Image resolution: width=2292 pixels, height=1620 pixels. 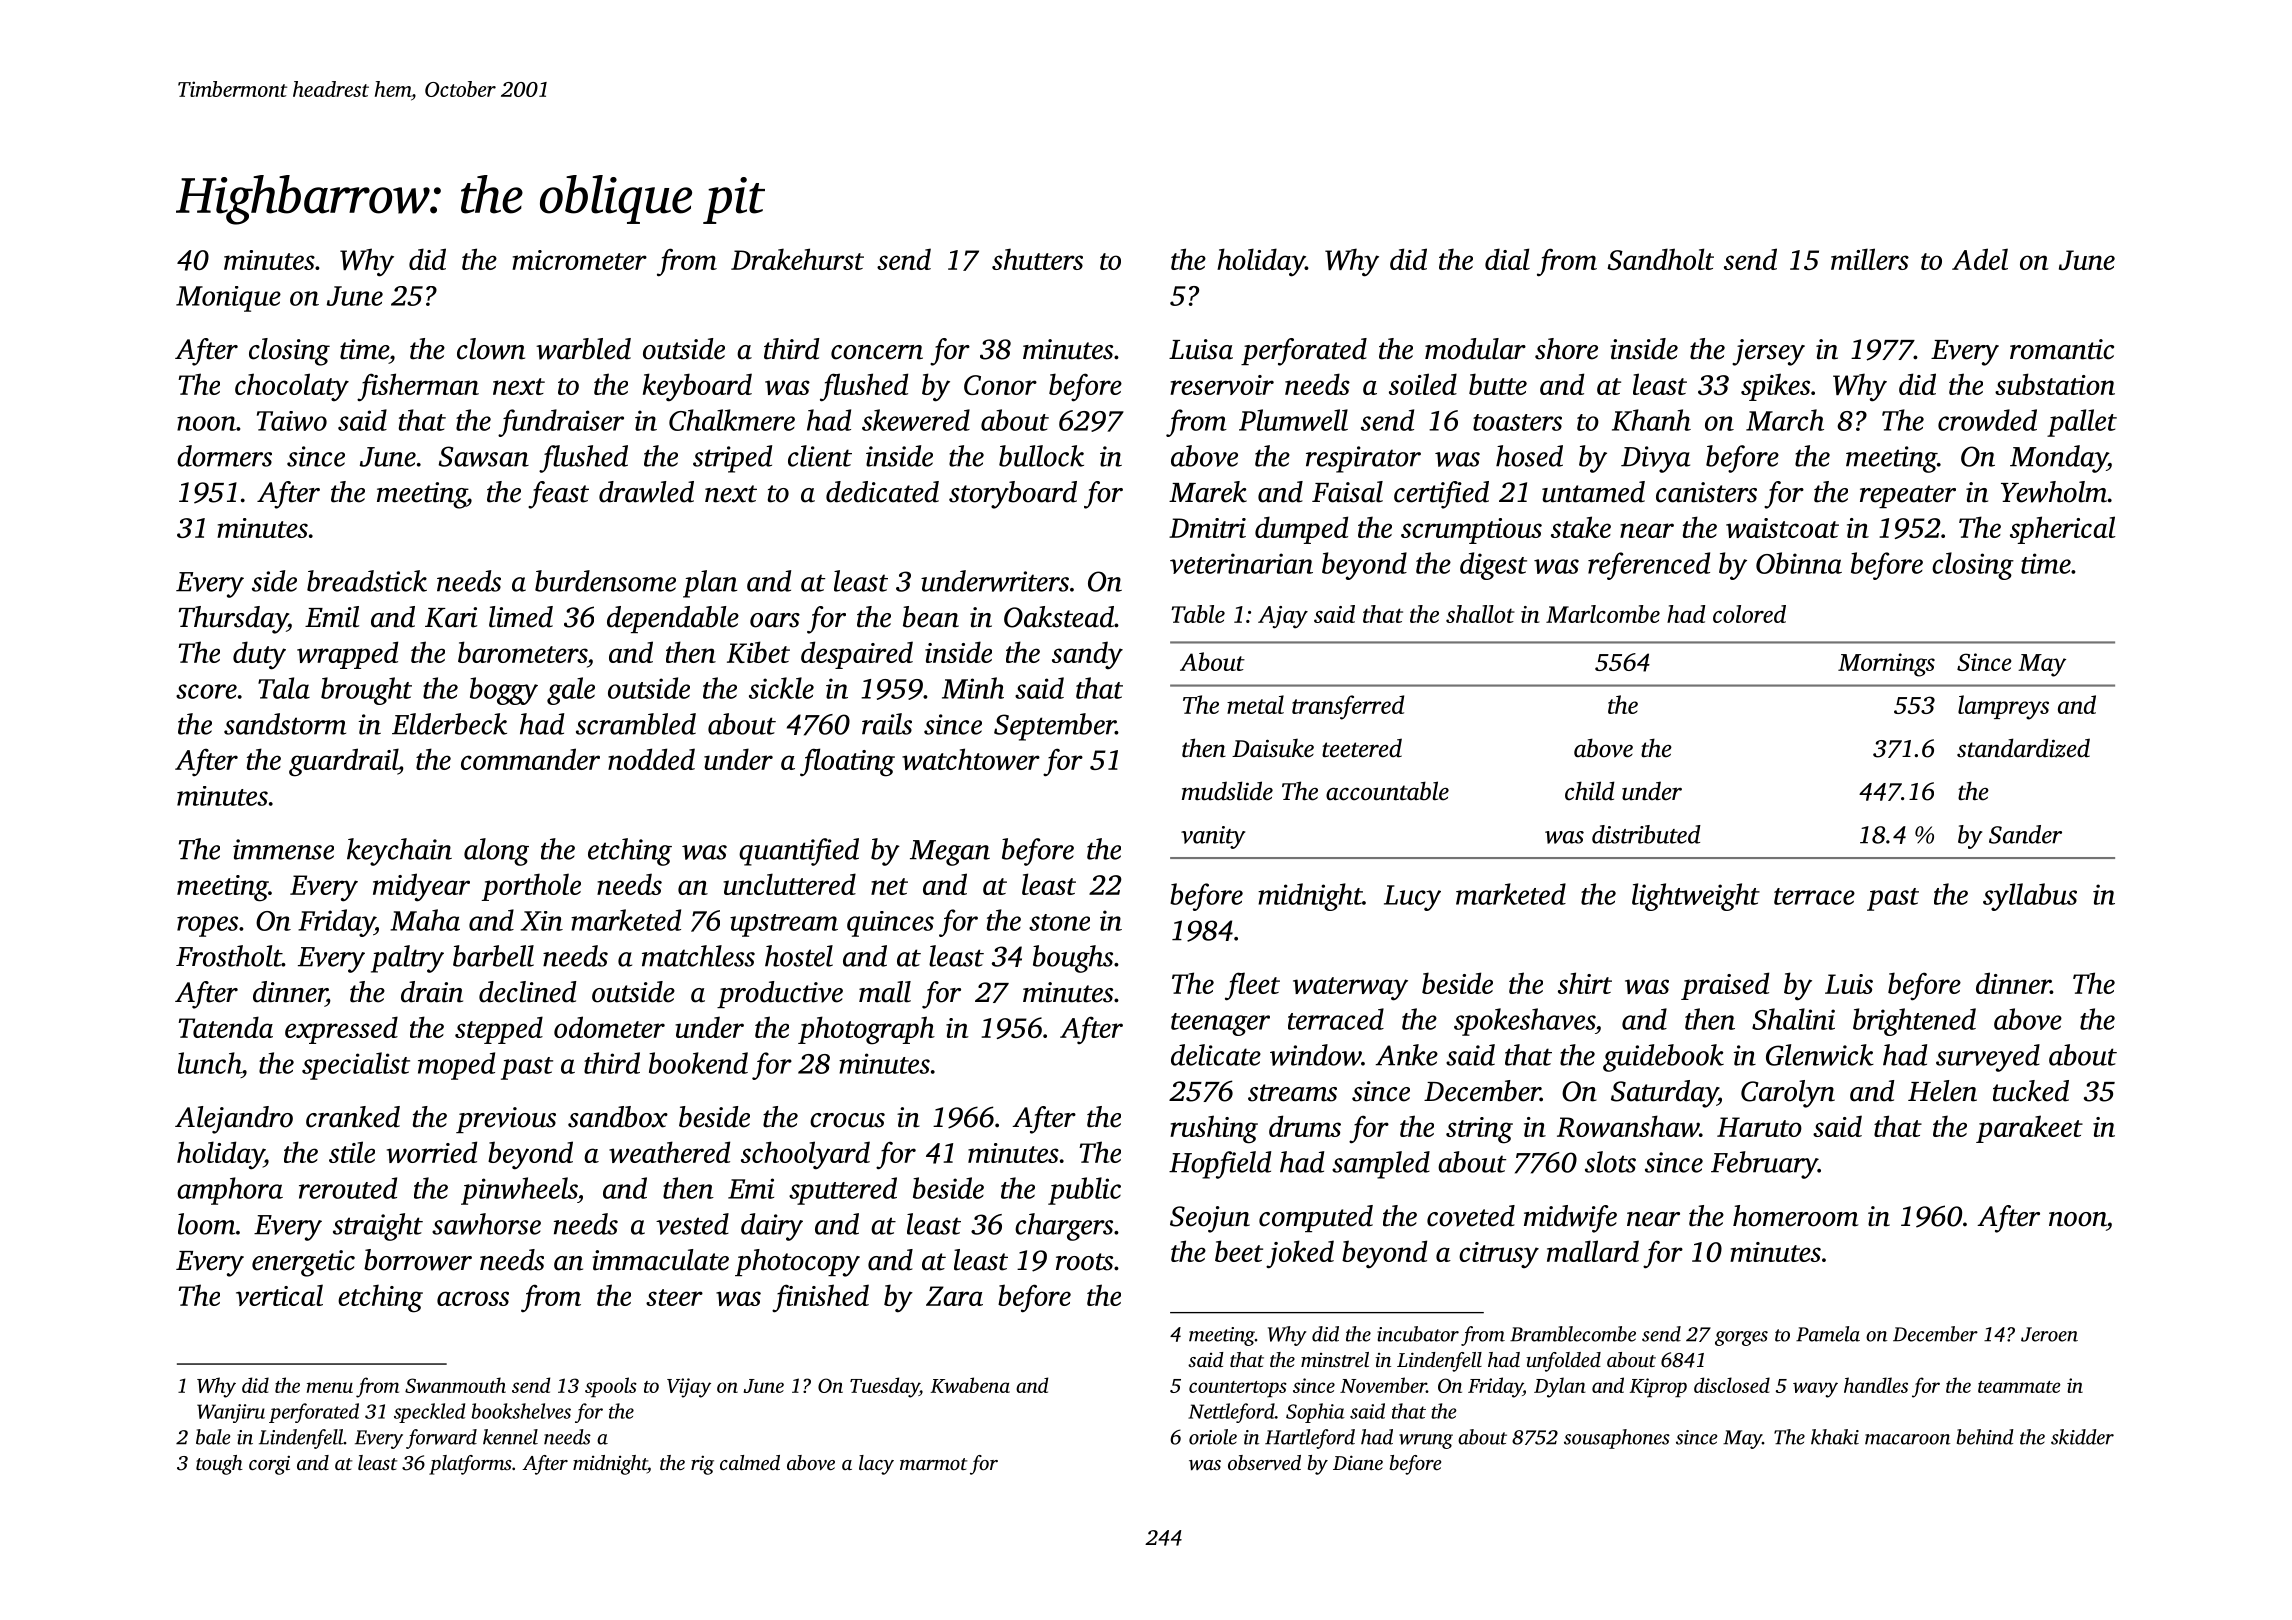 I want to click on burdensome, so click(x=605, y=581).
